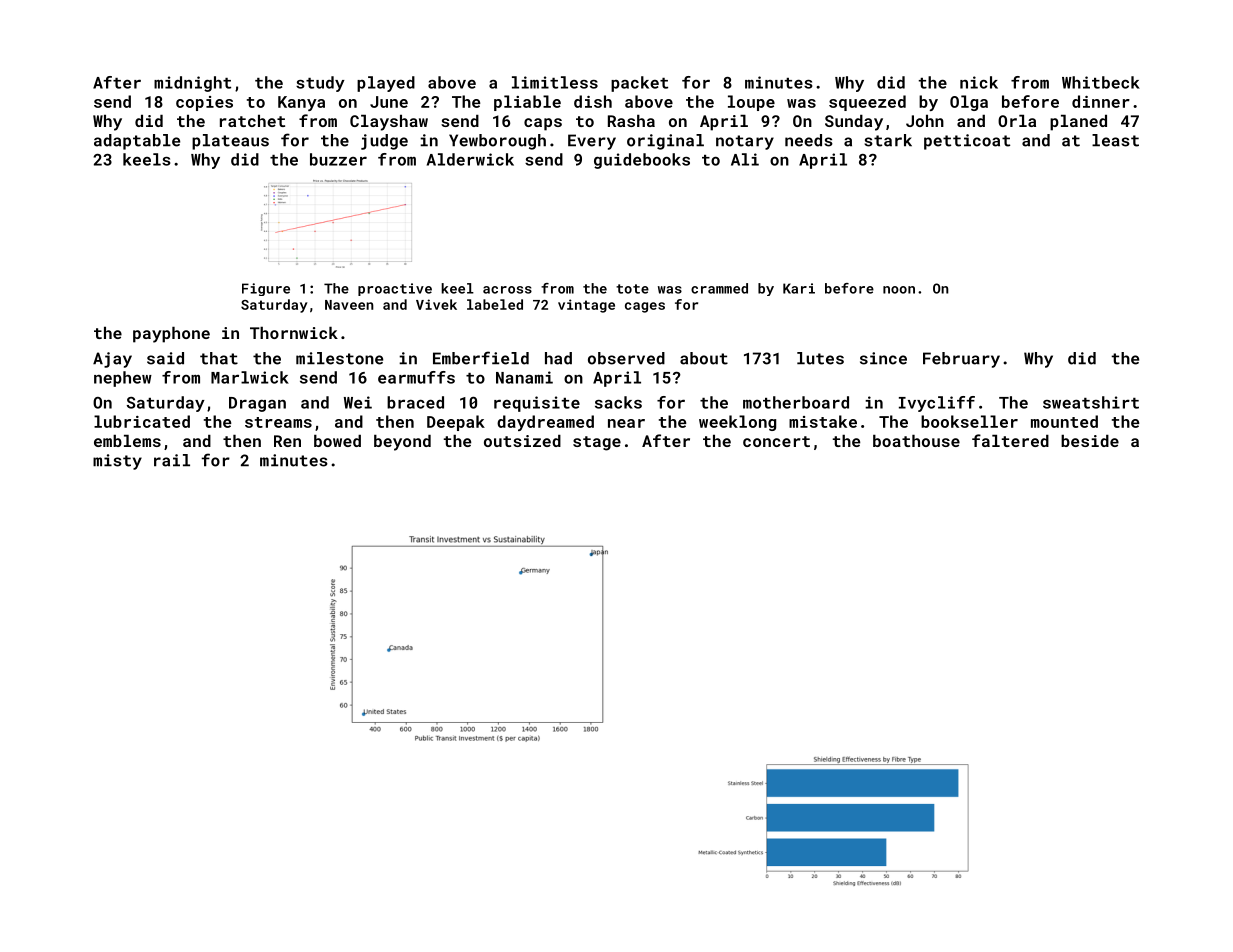 Image resolution: width=1233 pixels, height=952 pixels. Describe the element at coordinates (967, 142) in the document. I see `petticoat` at that location.
